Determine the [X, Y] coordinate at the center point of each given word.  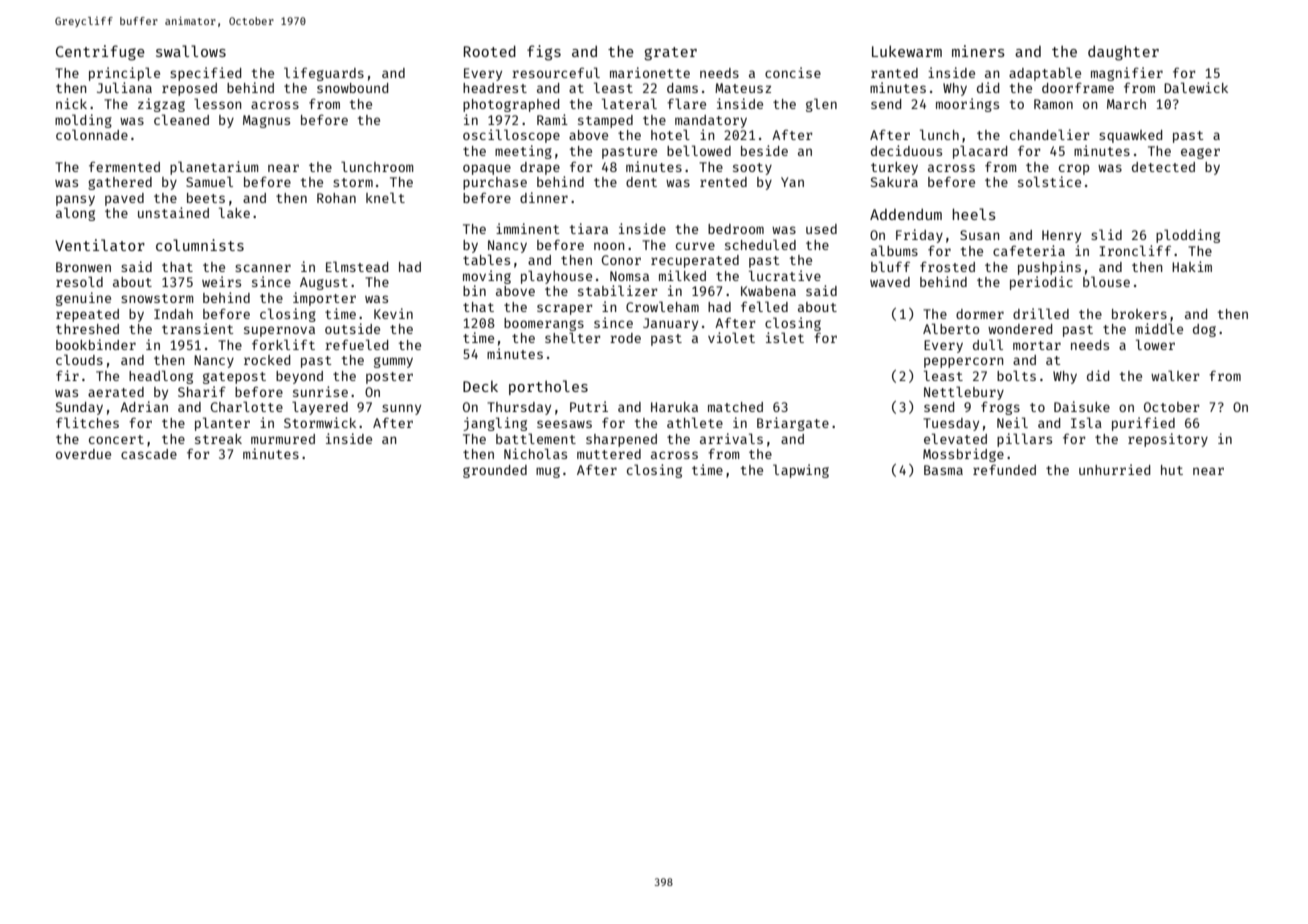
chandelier [1050, 134]
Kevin [393, 313]
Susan [979, 235]
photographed [511, 105]
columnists [200, 245]
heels [974, 214]
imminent [528, 228]
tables [486, 259]
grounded [495, 471]
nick [71, 103]
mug [548, 472]
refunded [1004, 469]
